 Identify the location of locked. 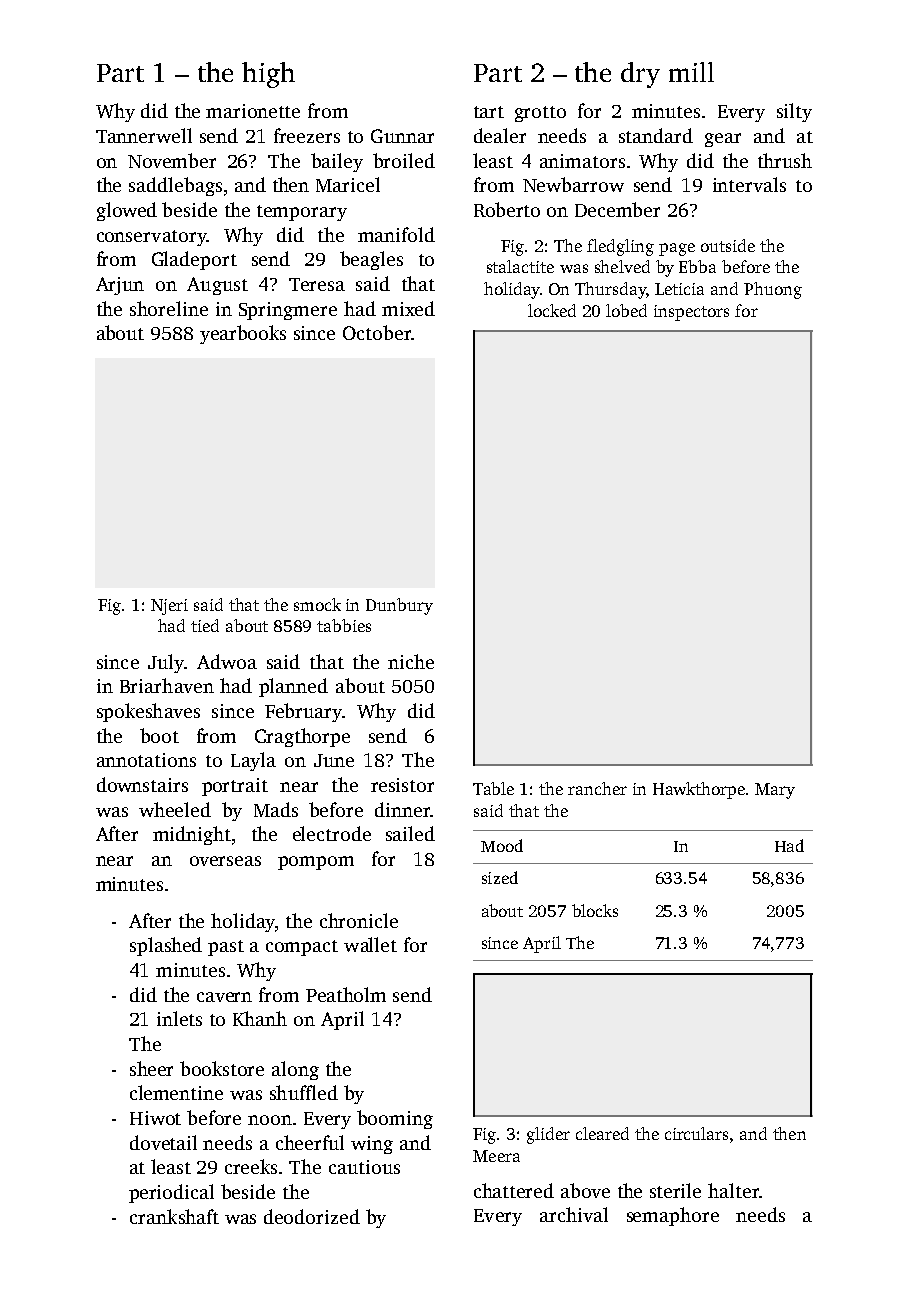
(552, 310).
